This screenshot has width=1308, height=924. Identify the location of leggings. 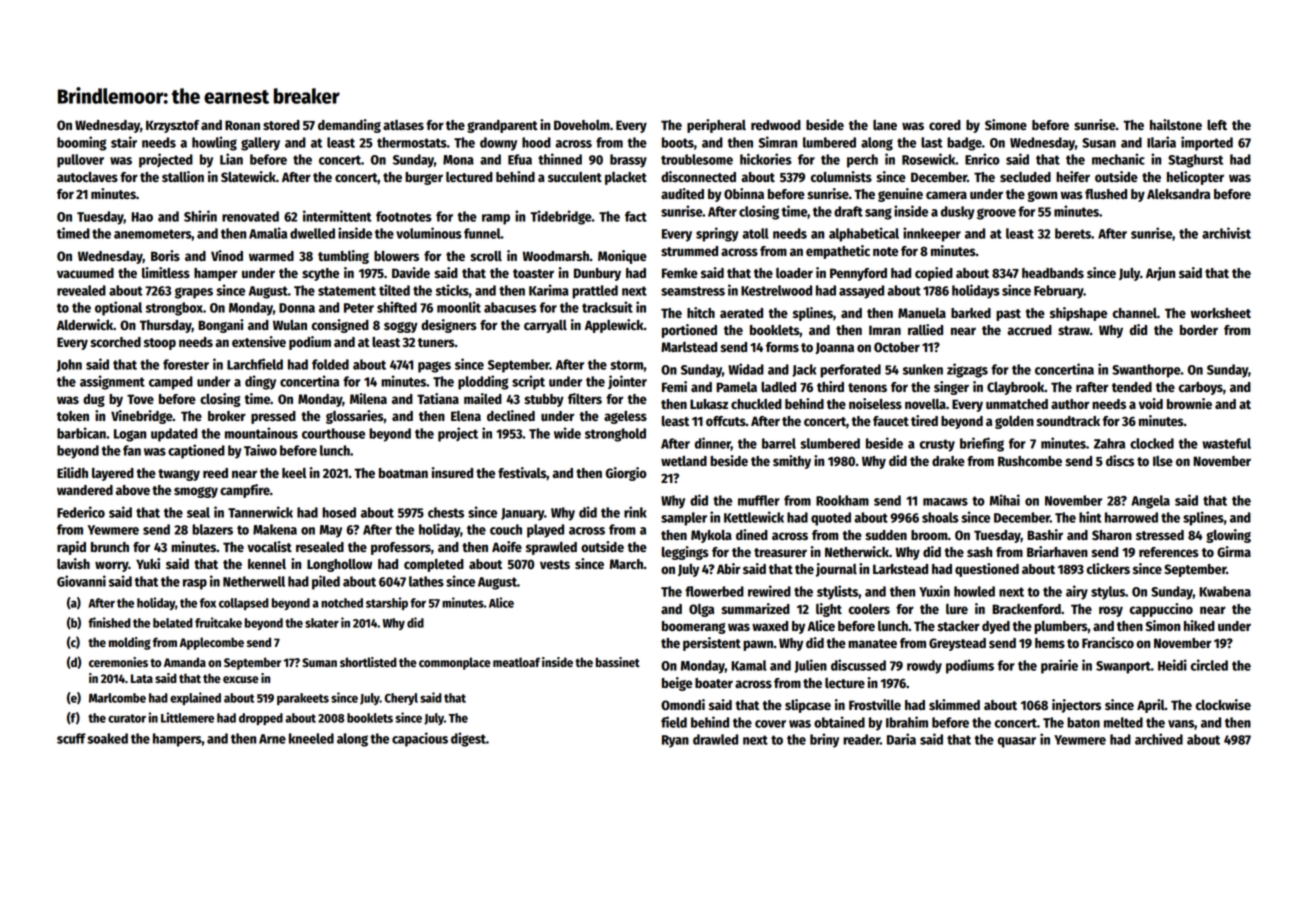
(685, 553).
